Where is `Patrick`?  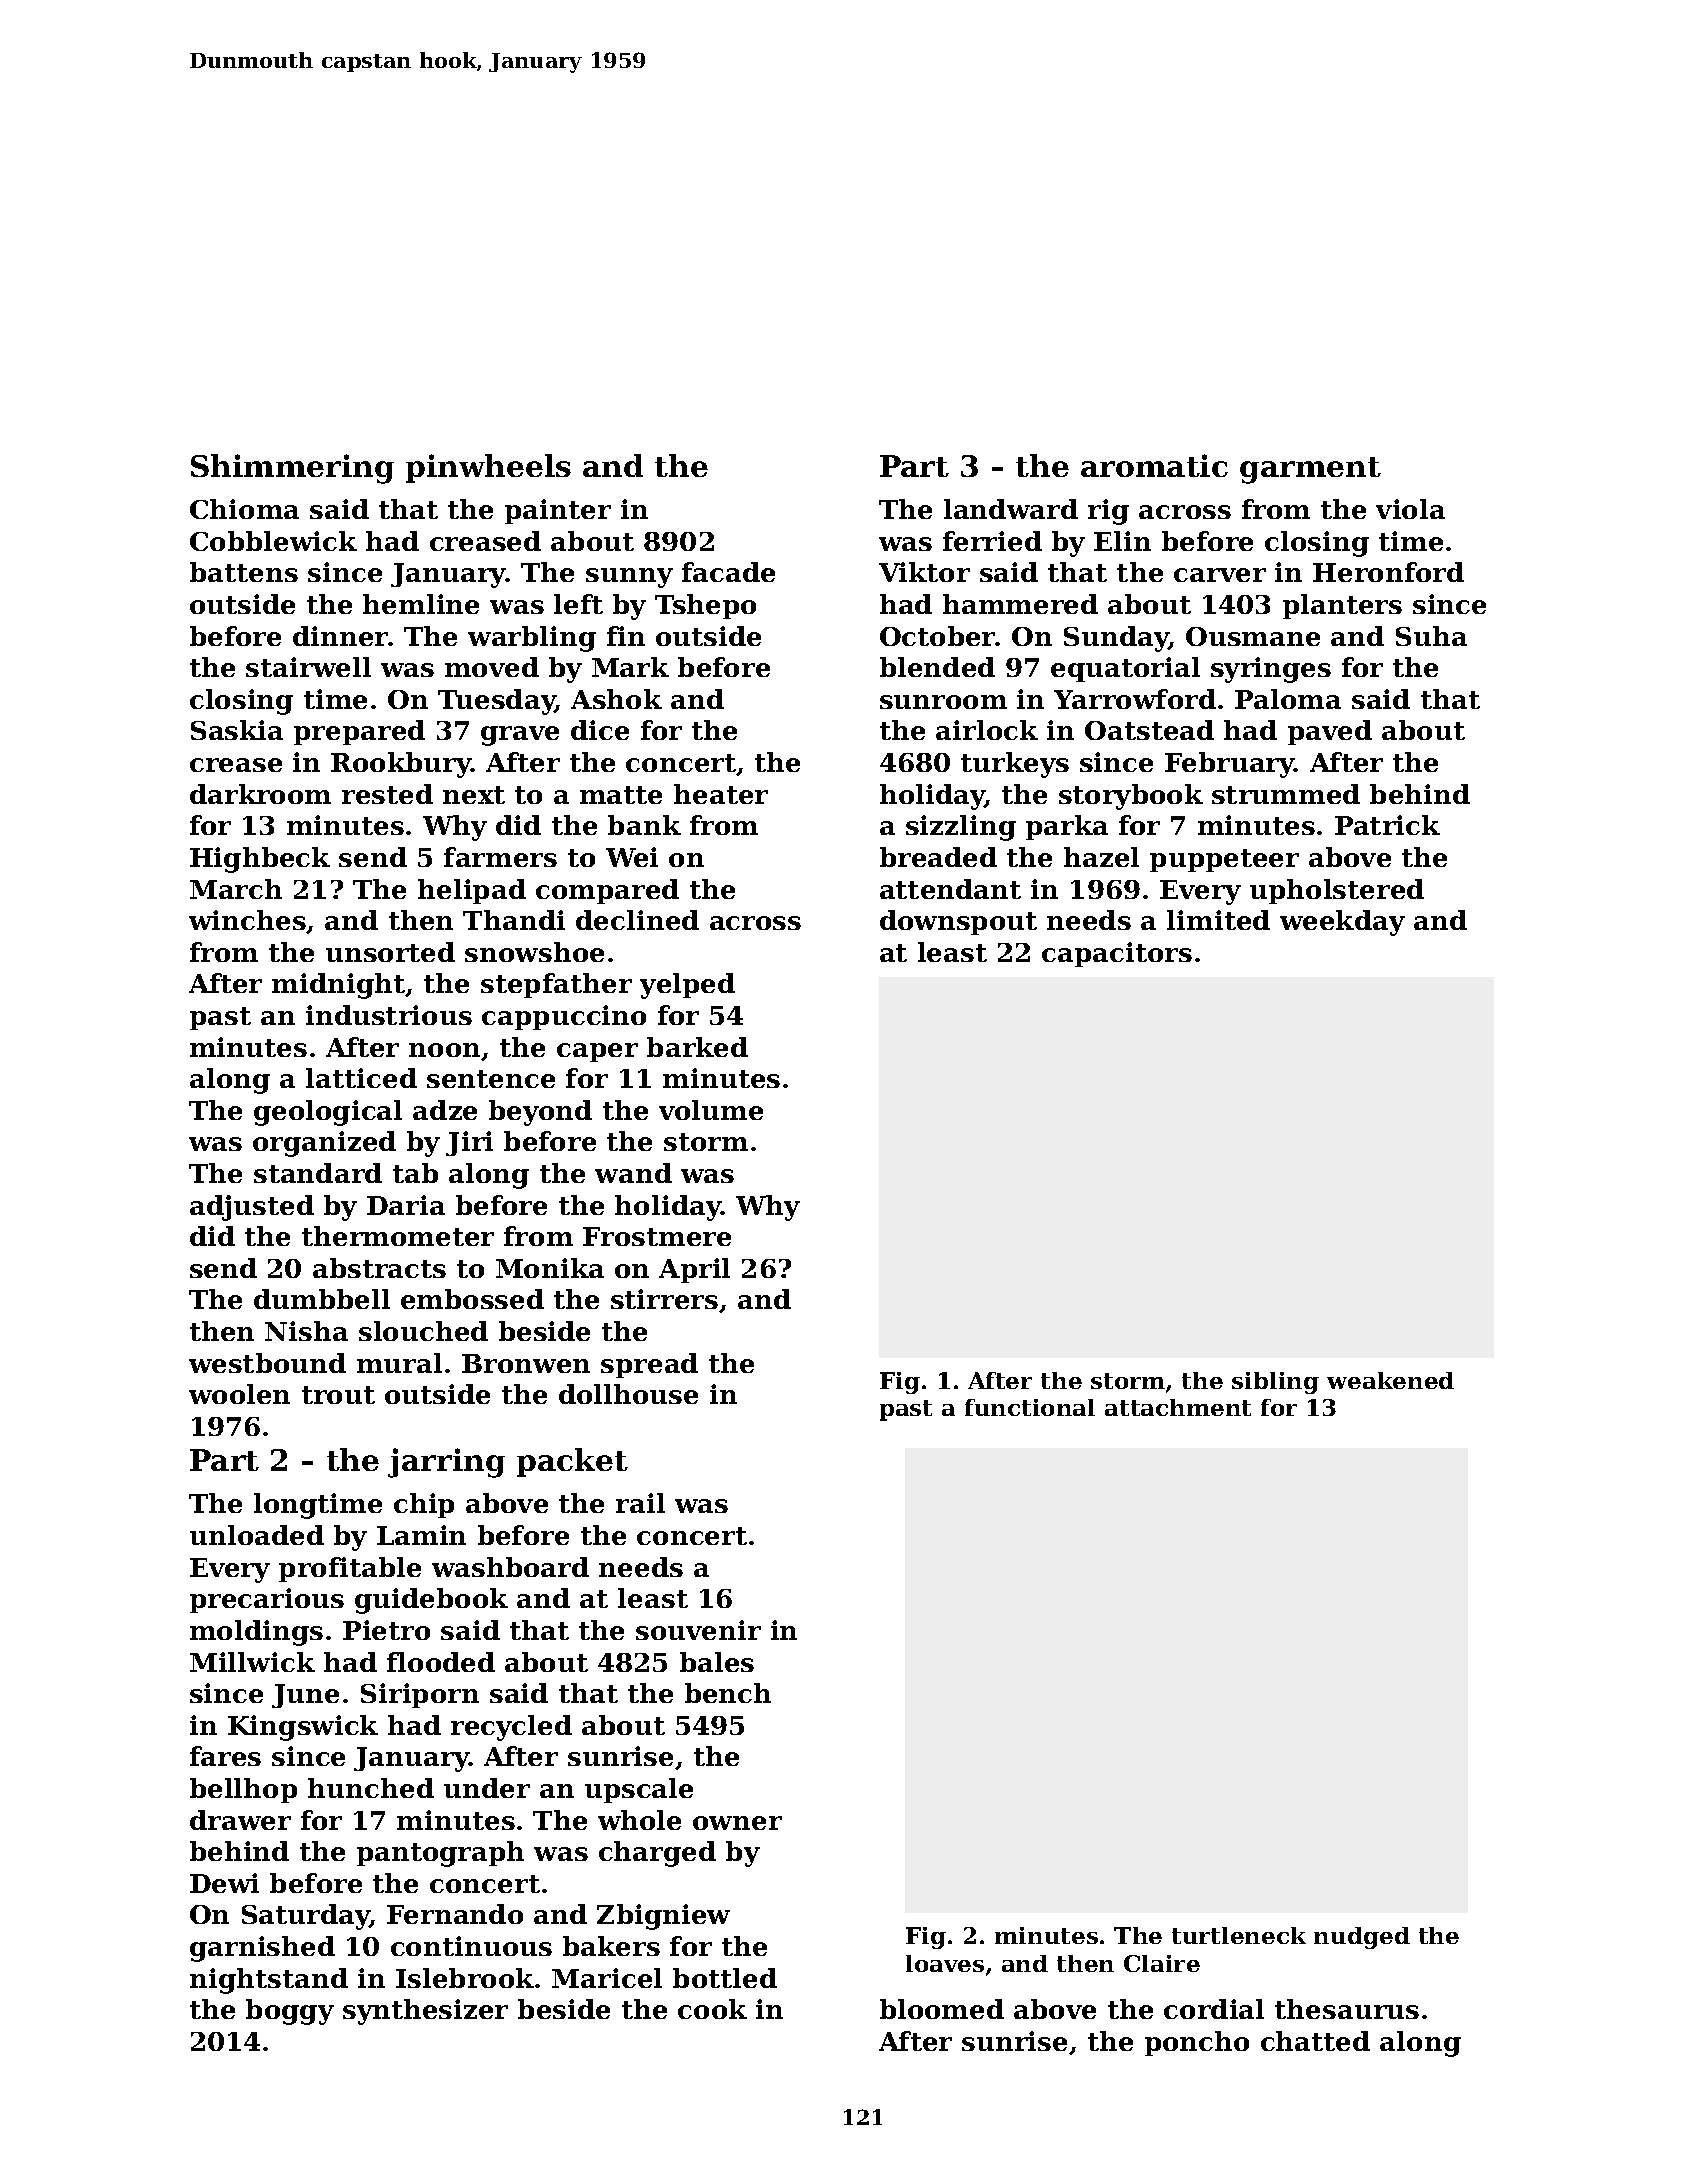 Patrick is located at coordinates (1387, 825).
